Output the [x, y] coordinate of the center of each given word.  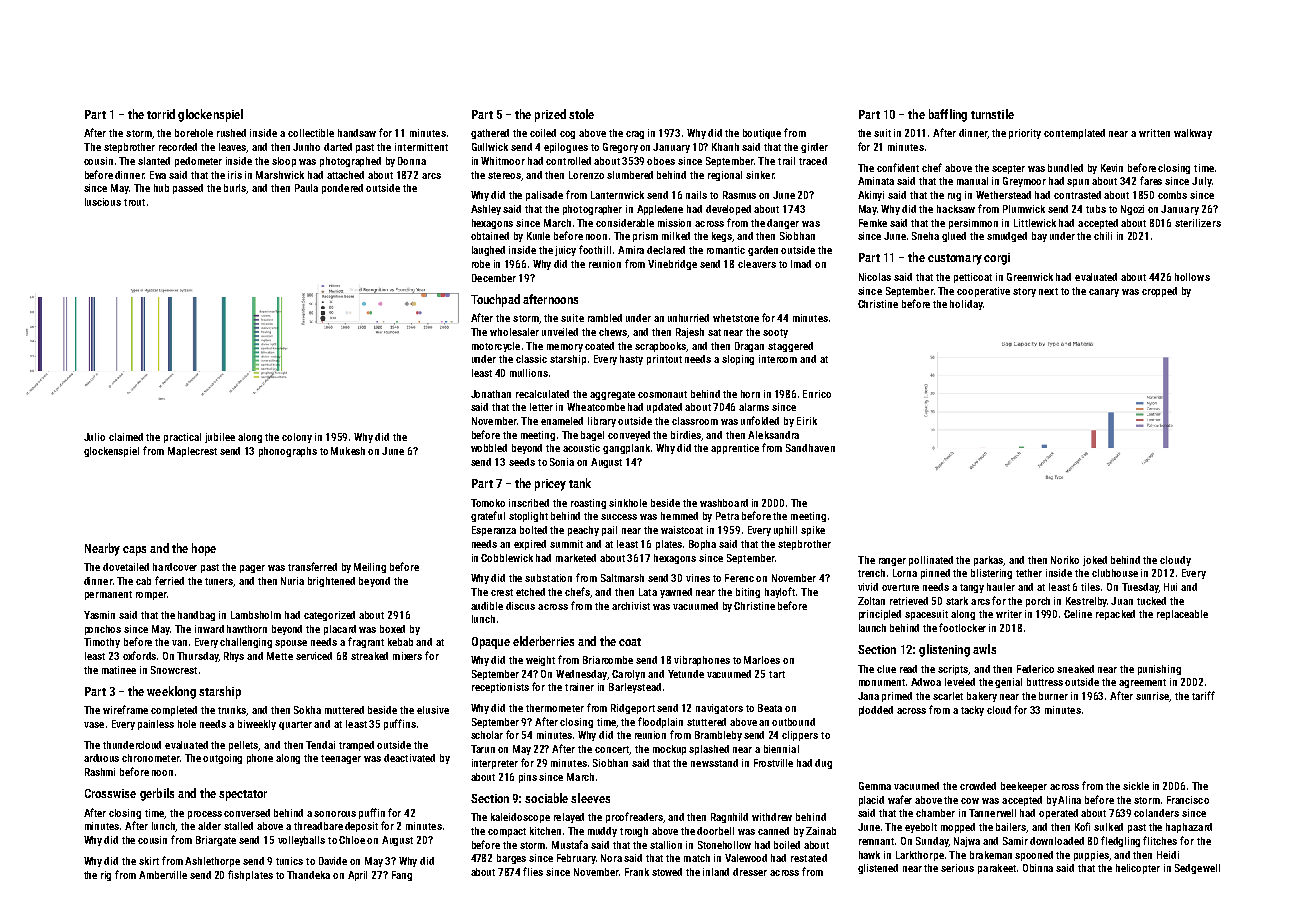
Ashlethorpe [212, 862]
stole [581, 114]
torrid [161, 114]
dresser [750, 872]
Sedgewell [1197, 869]
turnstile [992, 114]
